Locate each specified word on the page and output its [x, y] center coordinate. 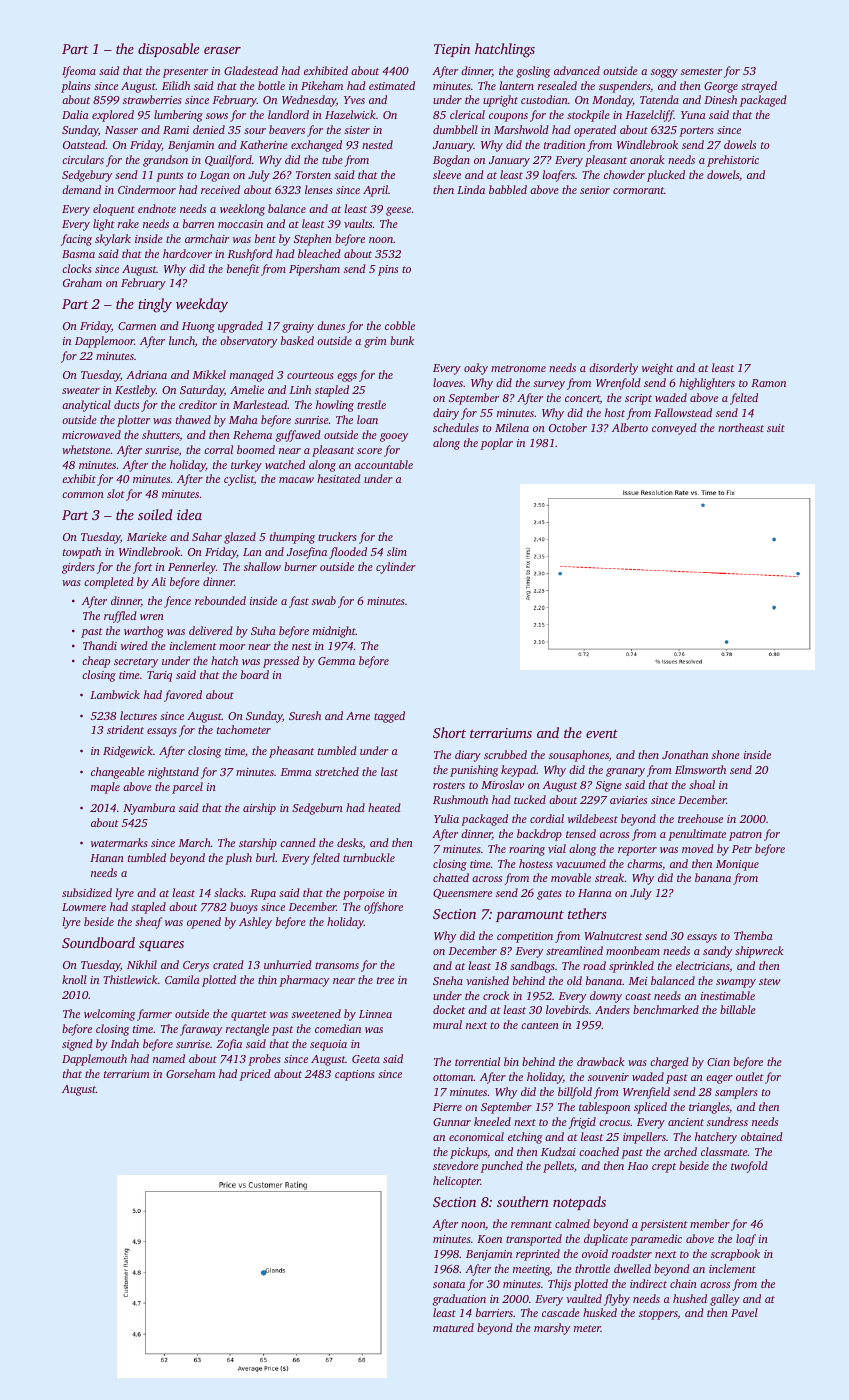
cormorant [638, 190]
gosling [533, 72]
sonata [449, 1284]
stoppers [658, 1315]
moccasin [240, 224]
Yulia [446, 818]
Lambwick [115, 694]
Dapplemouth [94, 1060]
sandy [717, 952]
